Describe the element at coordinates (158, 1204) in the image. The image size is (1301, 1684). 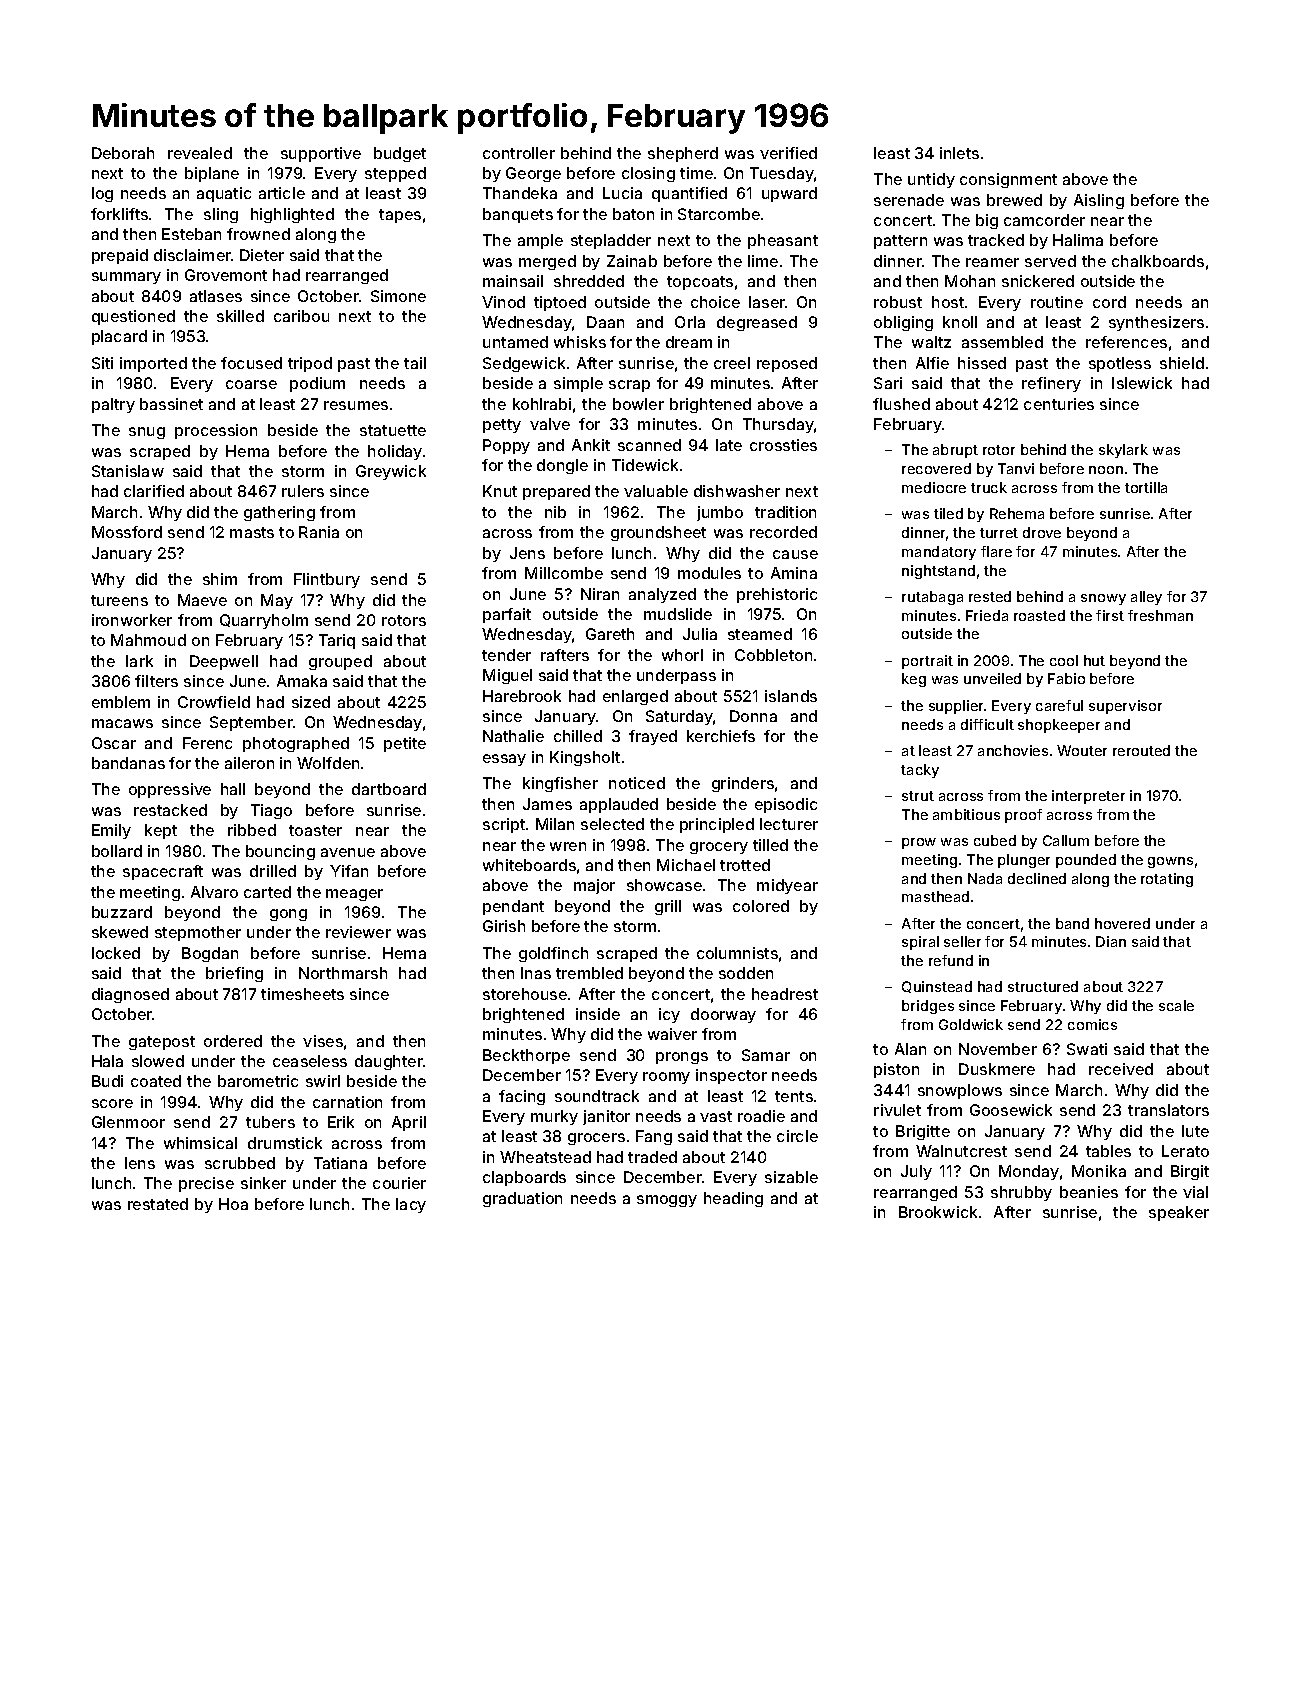
I see `restated` at that location.
